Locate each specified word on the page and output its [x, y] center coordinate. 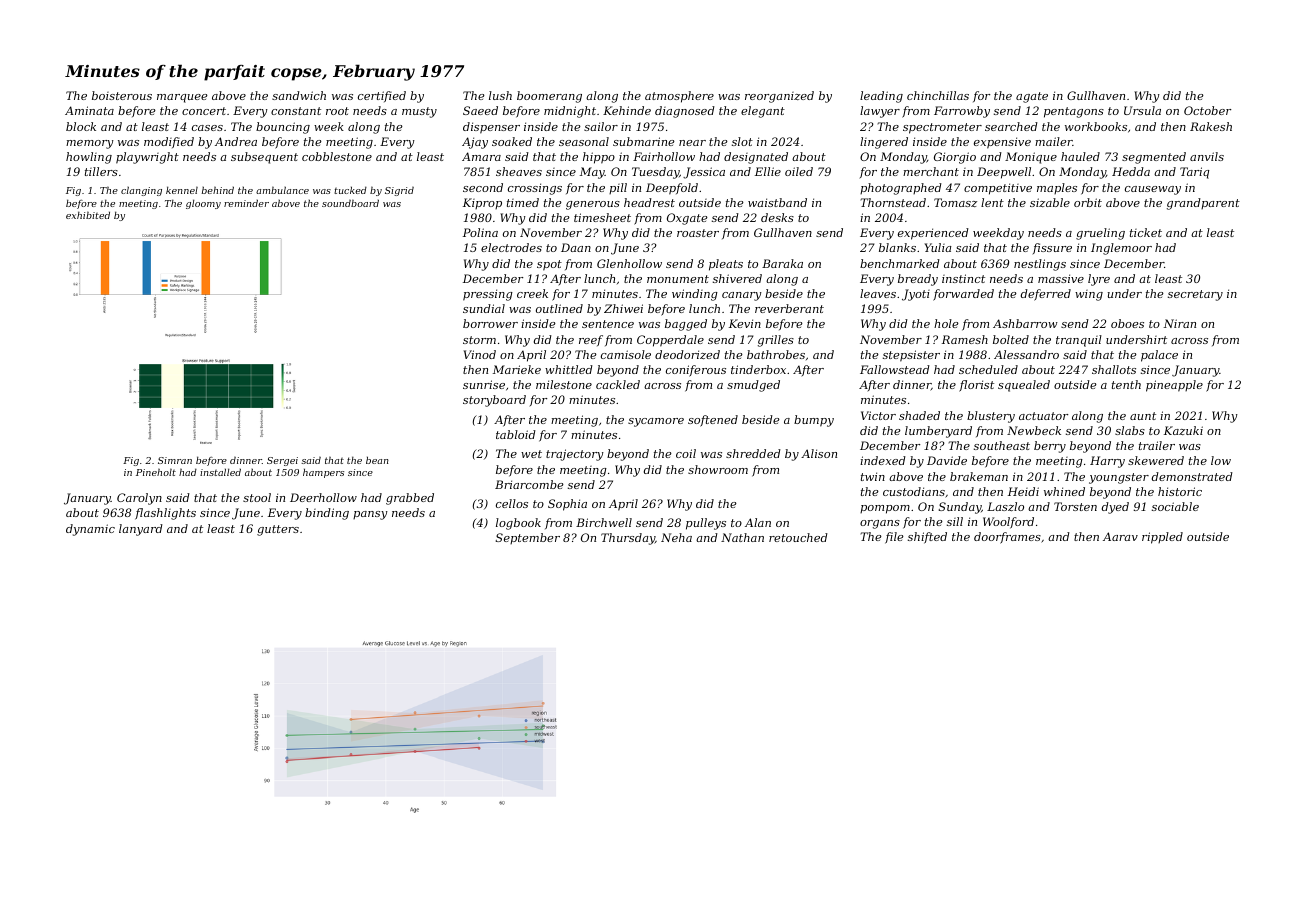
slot [742, 141]
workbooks [1096, 126]
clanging [141, 191]
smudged [753, 386]
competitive [998, 189]
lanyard [141, 530]
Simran [175, 460]
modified [169, 142]
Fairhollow [664, 156]
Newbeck [1034, 430]
